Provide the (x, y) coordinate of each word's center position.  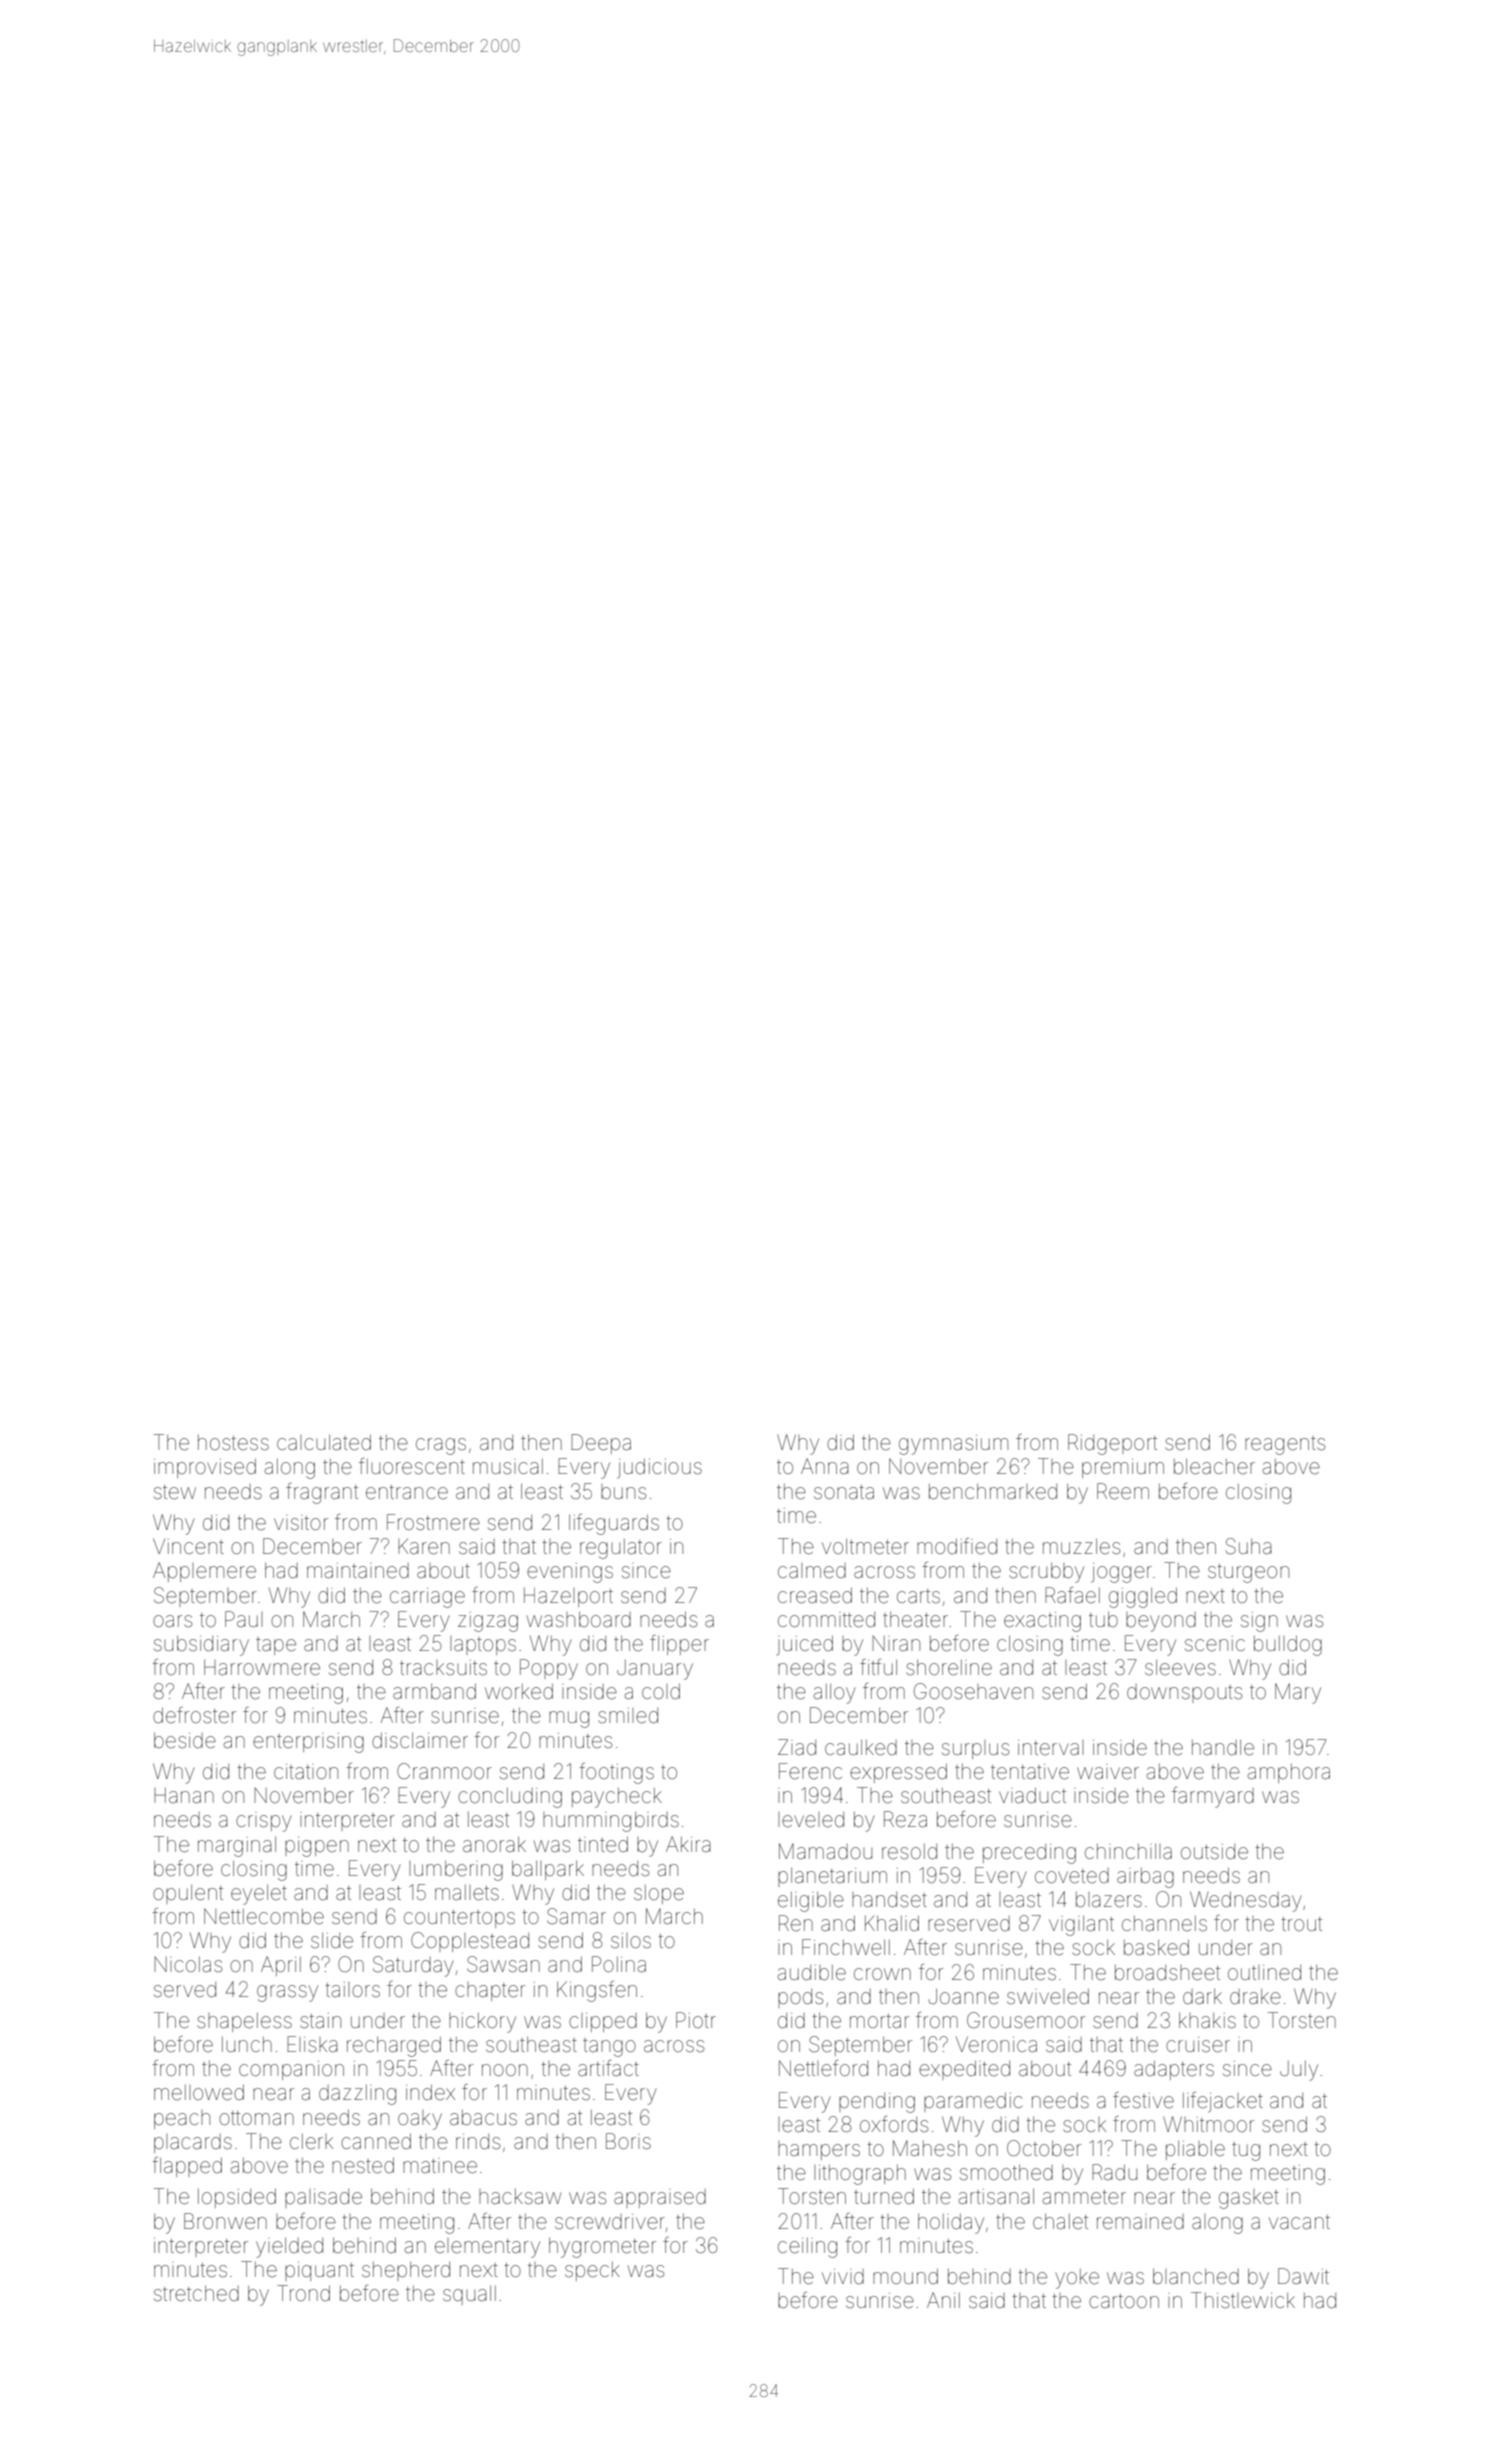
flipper (679, 1645)
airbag (1145, 1878)
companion (291, 2070)
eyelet (259, 1894)
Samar (576, 1916)
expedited (964, 2070)
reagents (1285, 1445)
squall (469, 2295)
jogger (1121, 1573)
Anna (825, 1466)
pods (800, 1998)
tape (276, 1646)
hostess (233, 1442)
